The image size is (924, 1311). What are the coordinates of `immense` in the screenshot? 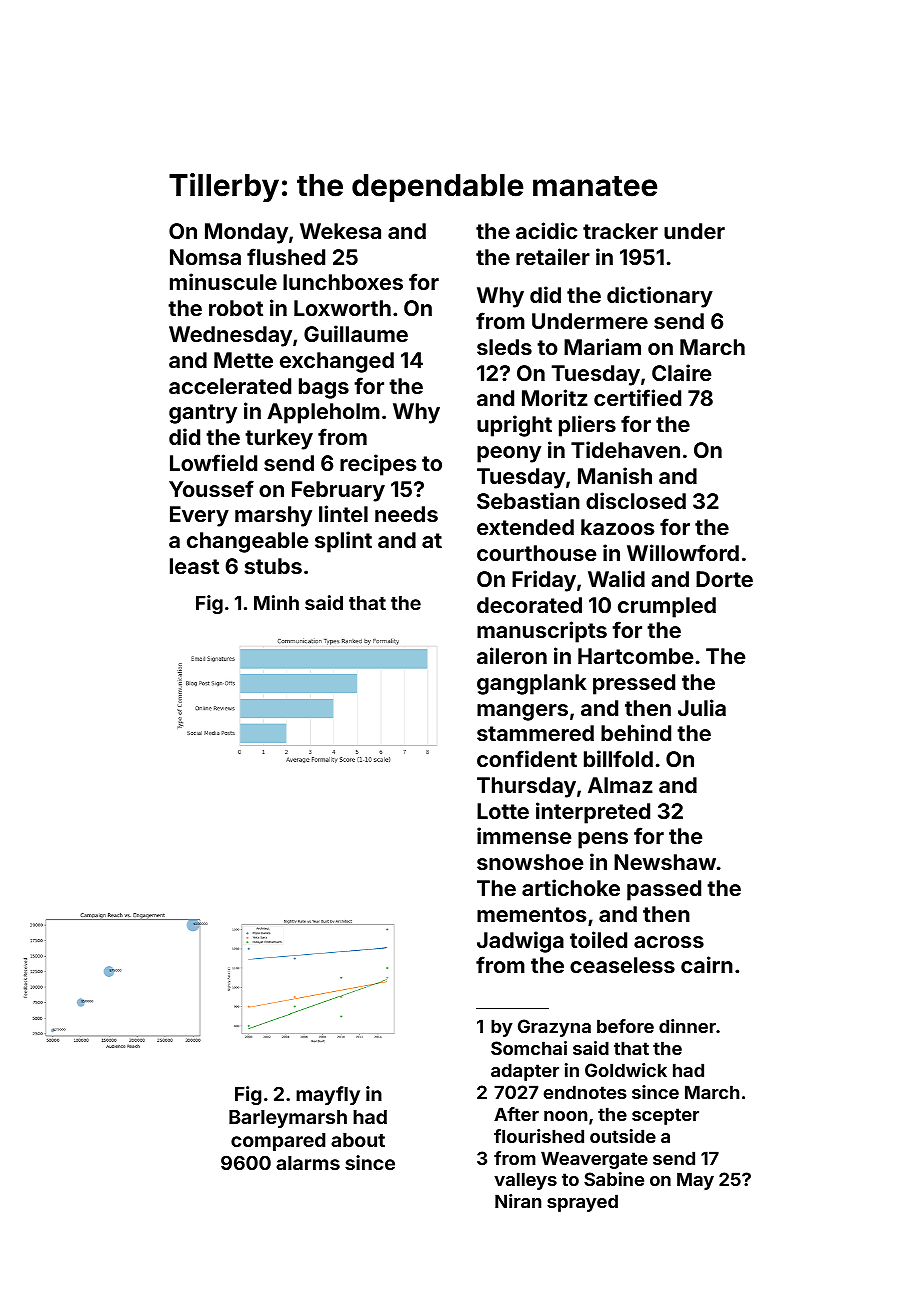 It's located at (524, 835).
